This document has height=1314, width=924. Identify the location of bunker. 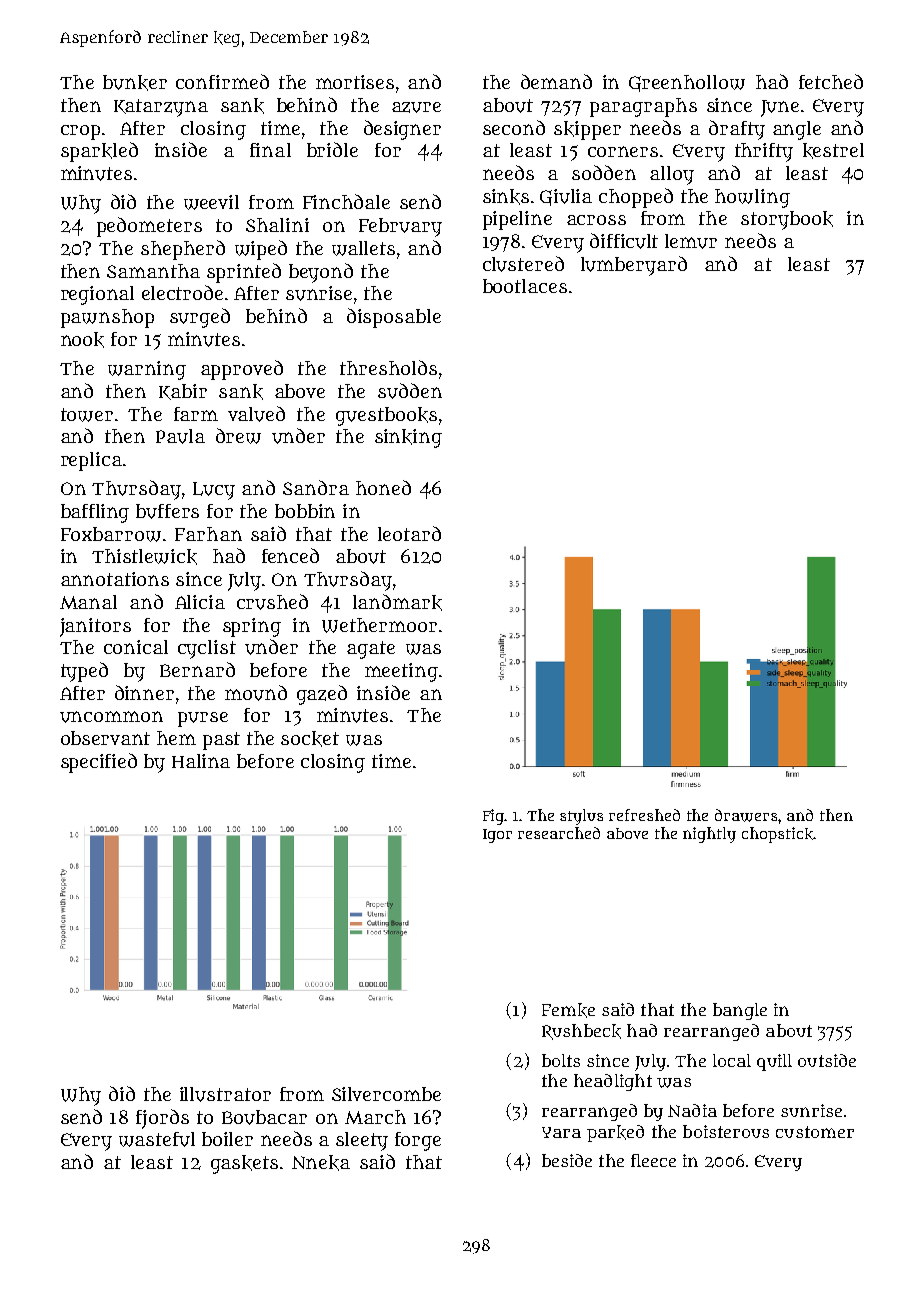
(135, 83).
